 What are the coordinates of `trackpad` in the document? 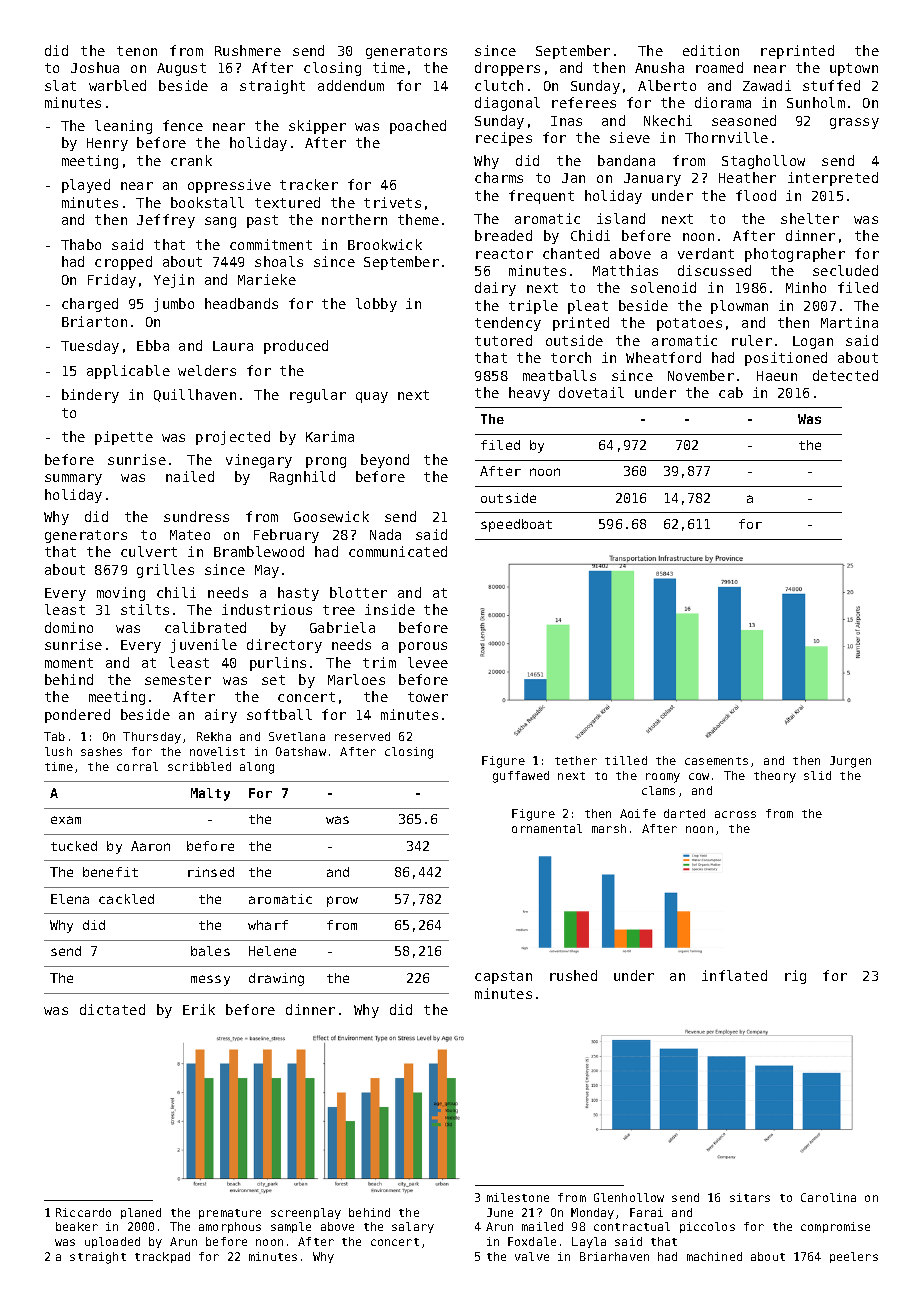 It's located at (162, 1257).
